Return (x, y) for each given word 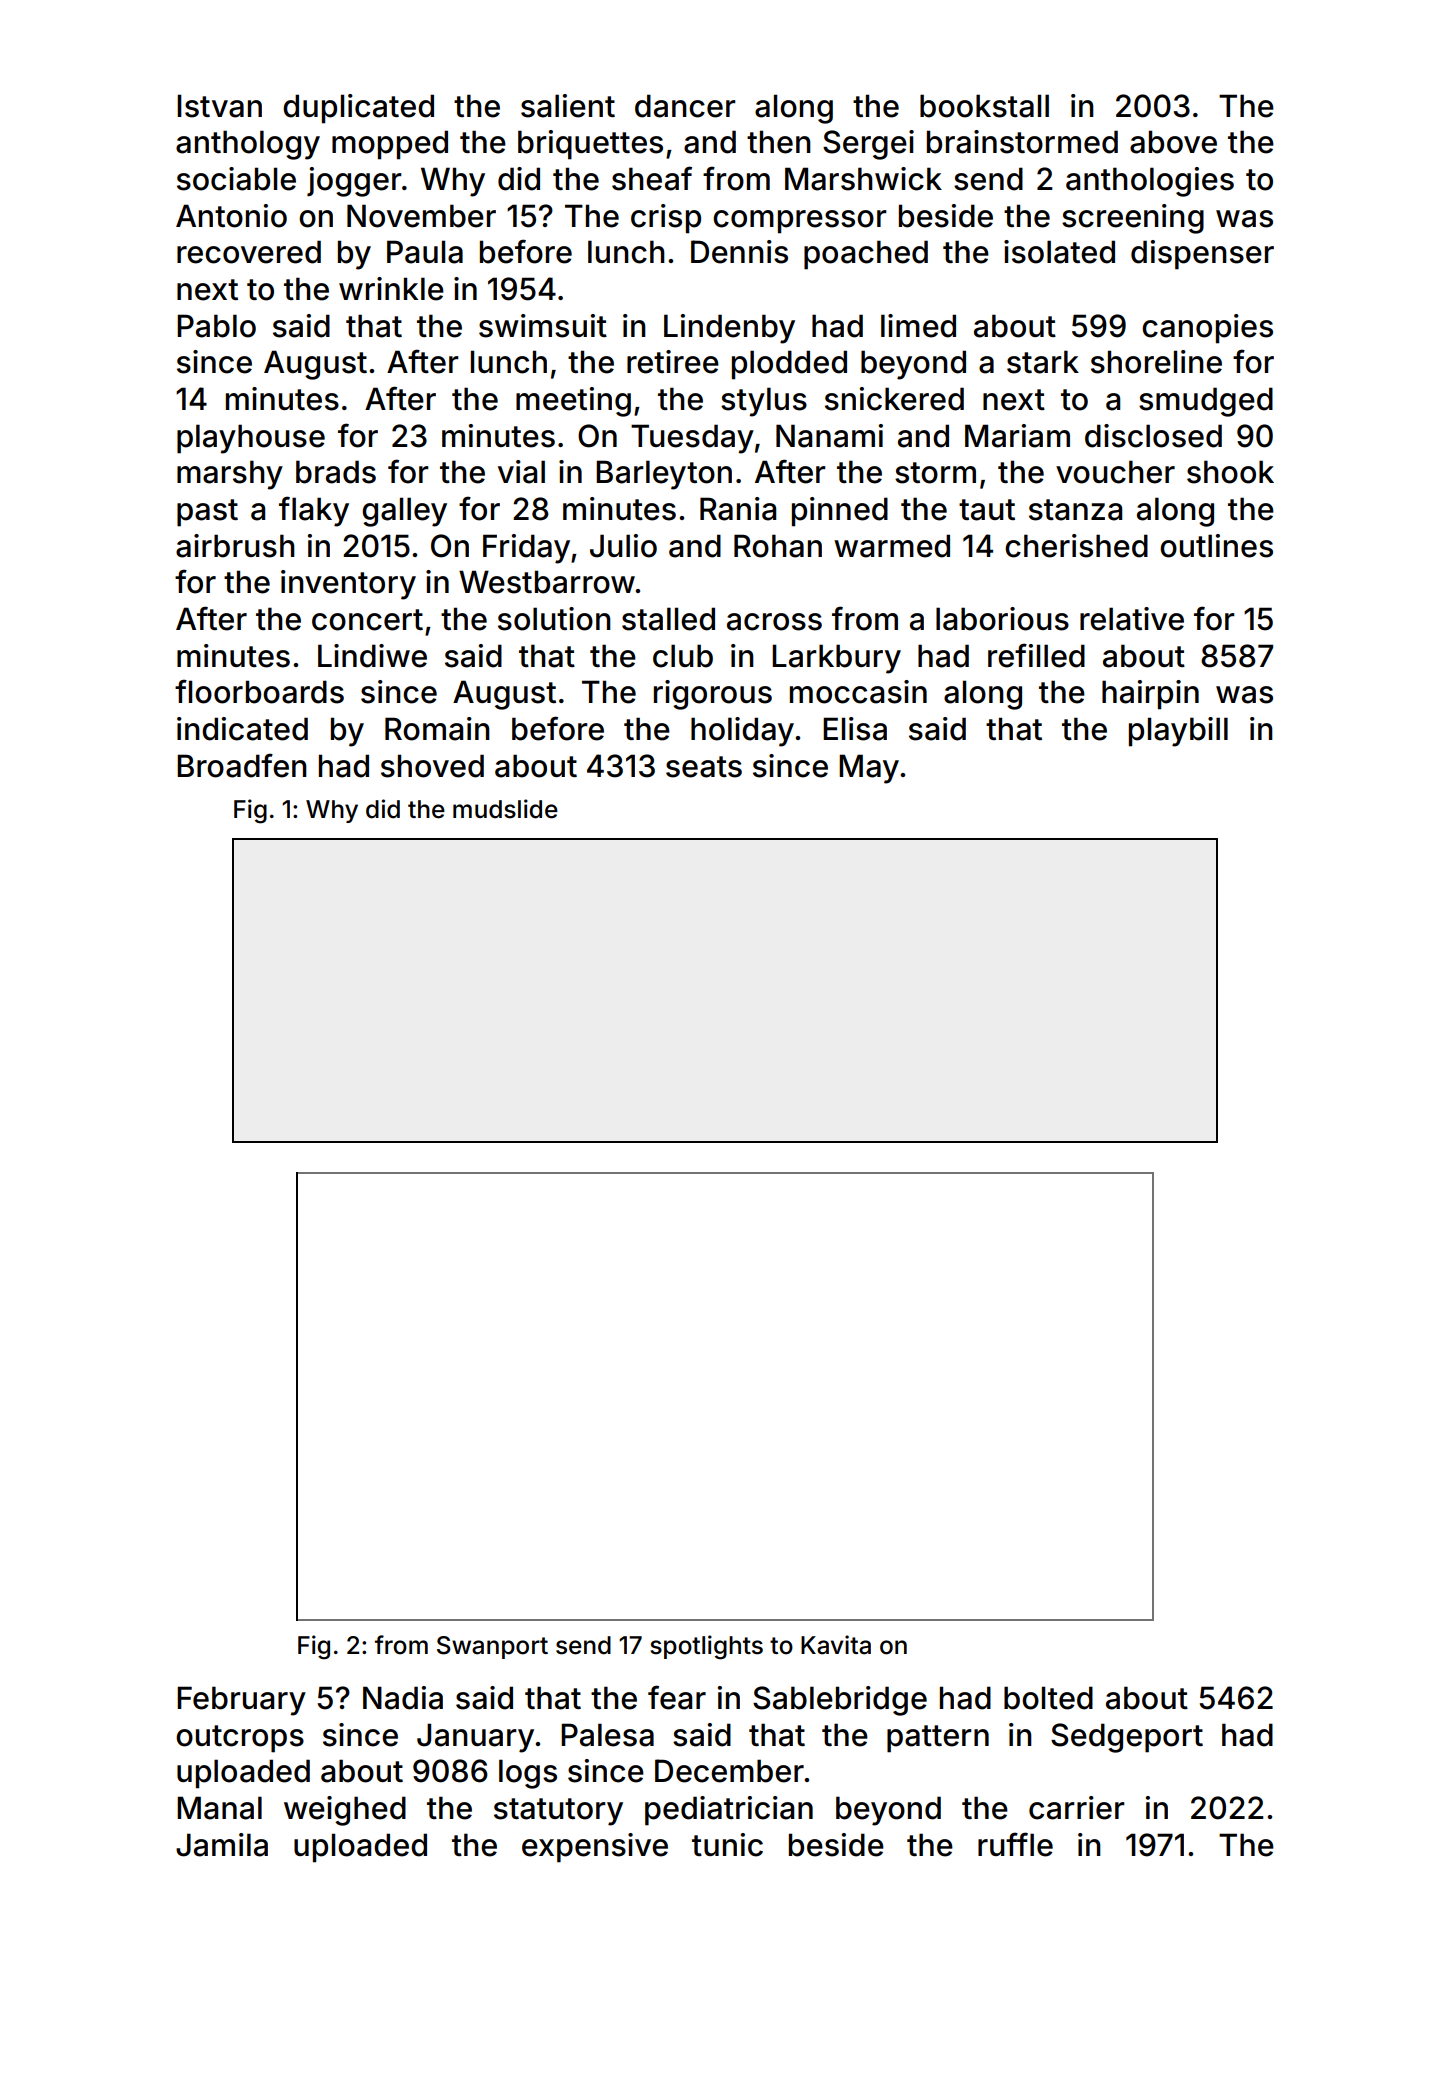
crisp (666, 219)
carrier (1077, 1808)
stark (1043, 362)
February (241, 1701)
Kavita (836, 1645)
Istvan (219, 106)
